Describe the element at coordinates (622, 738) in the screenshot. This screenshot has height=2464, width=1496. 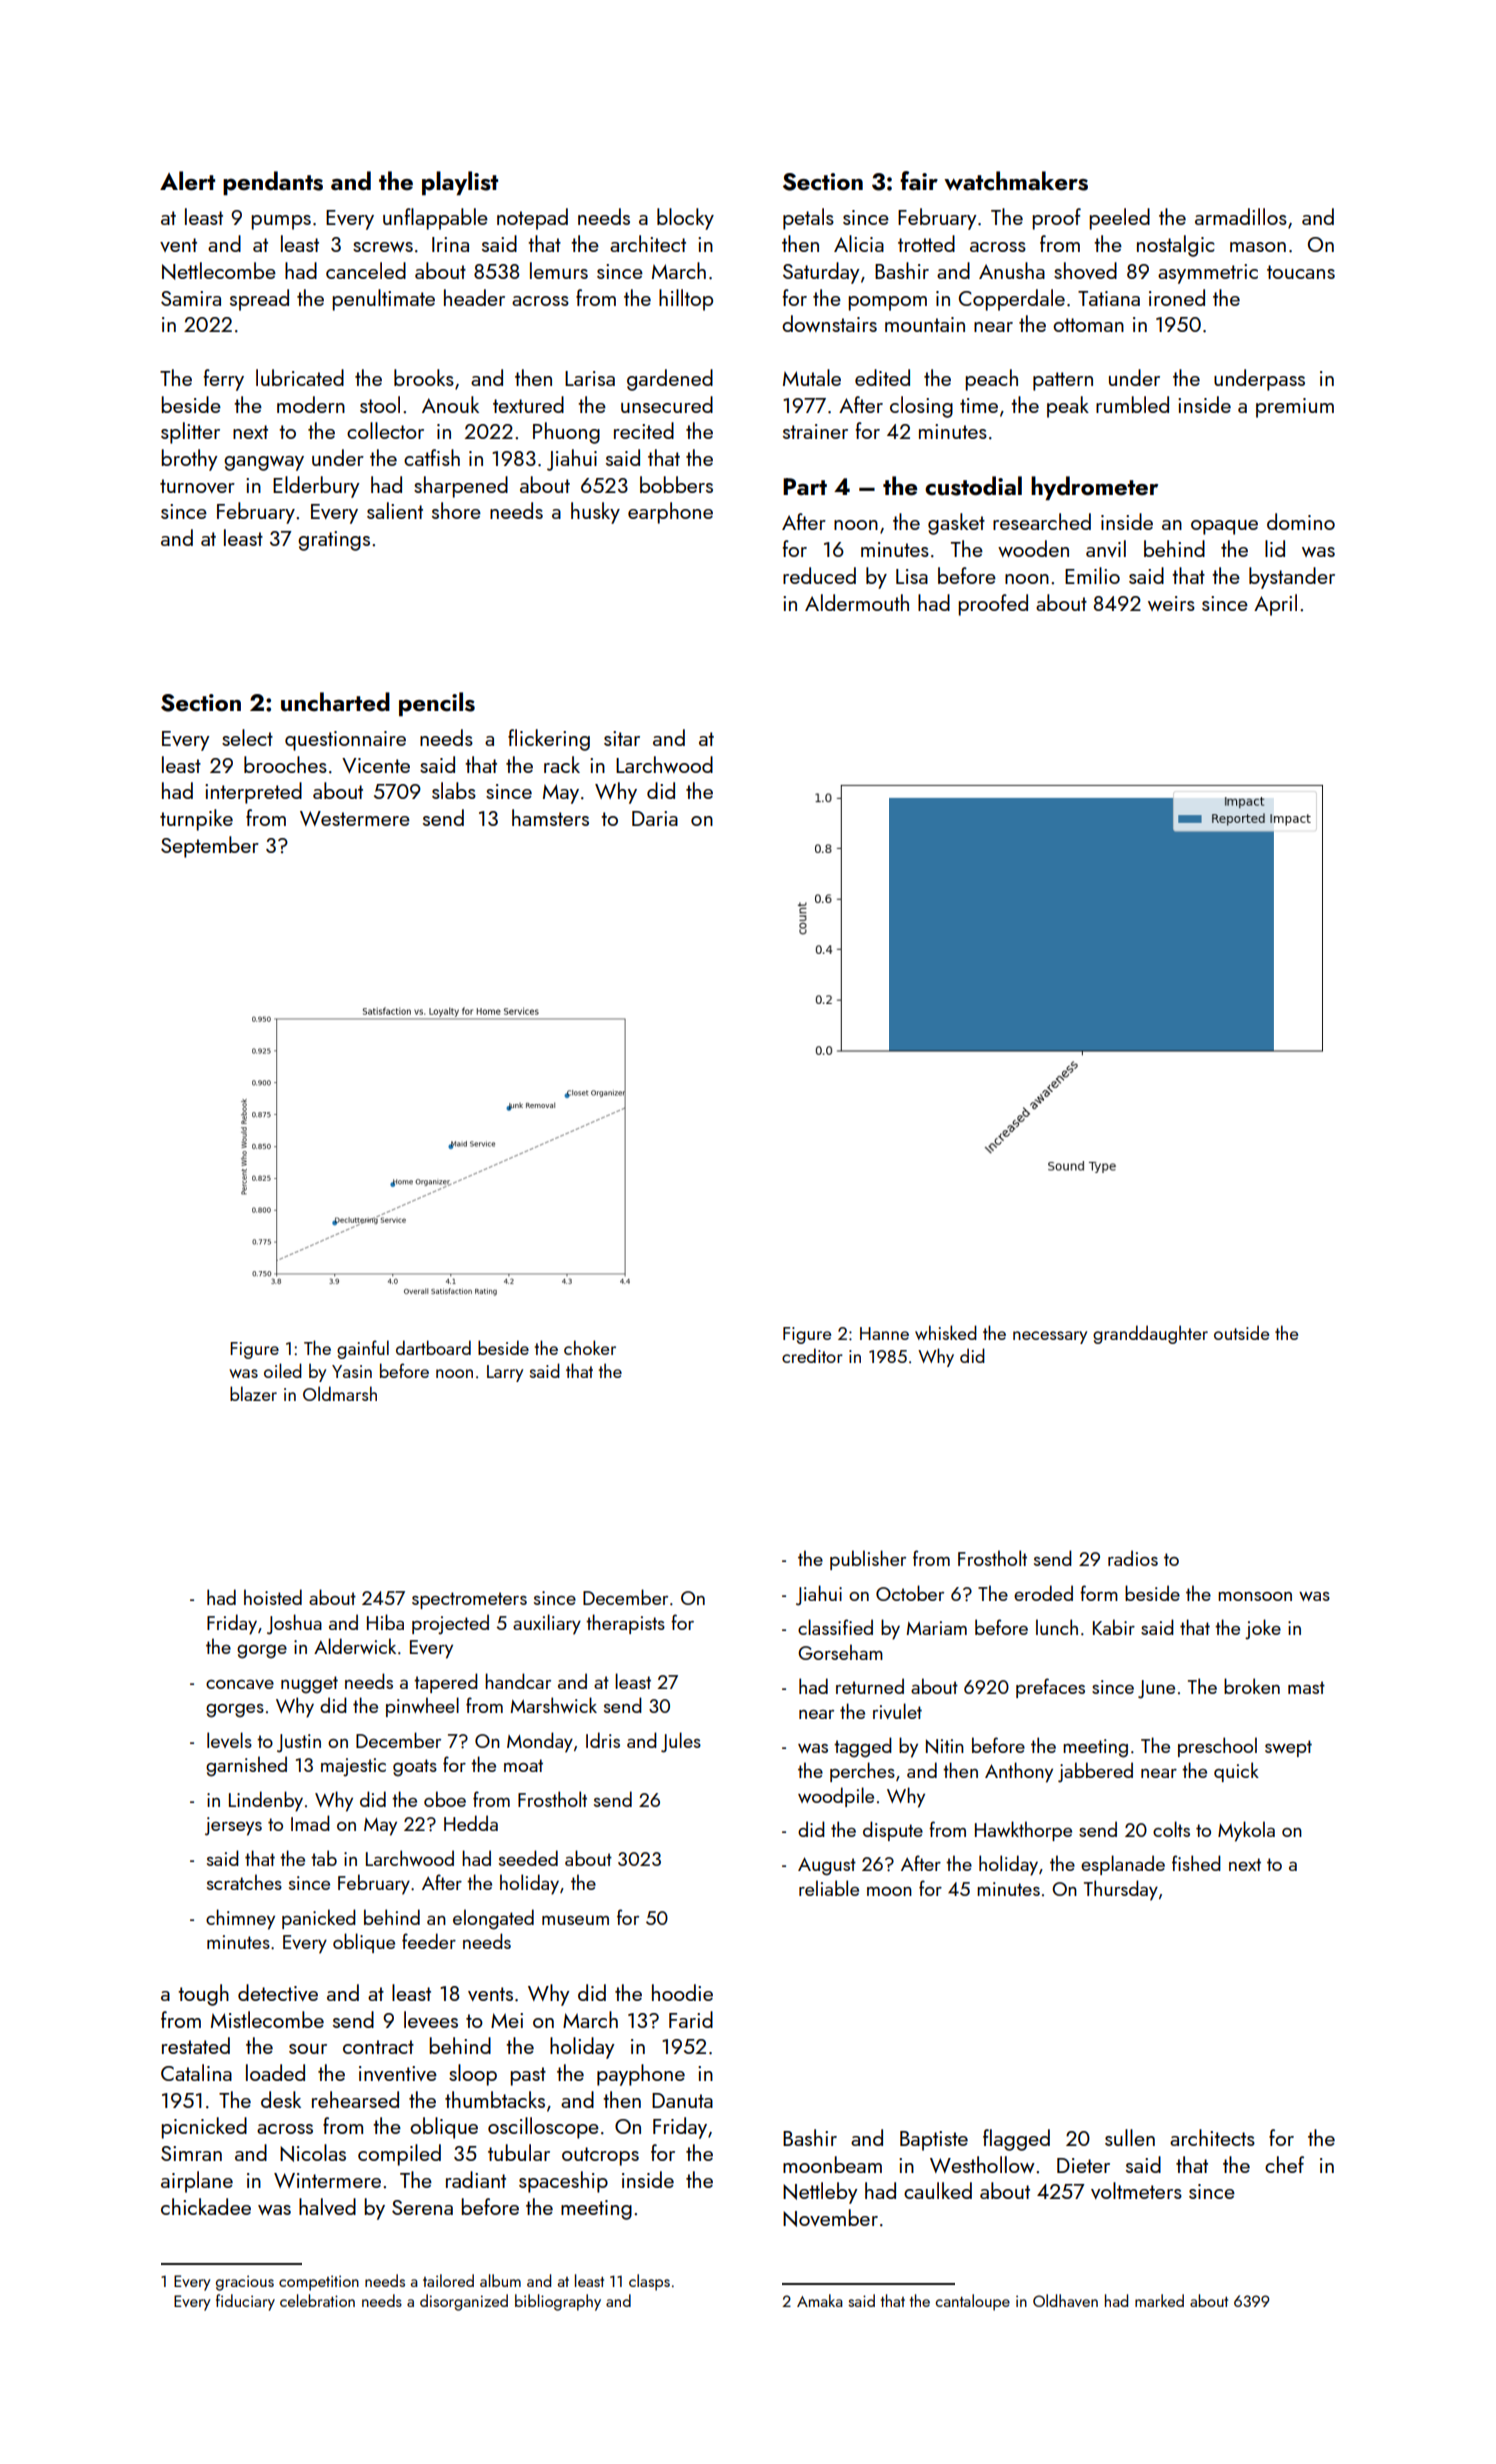
I see `sitar` at that location.
